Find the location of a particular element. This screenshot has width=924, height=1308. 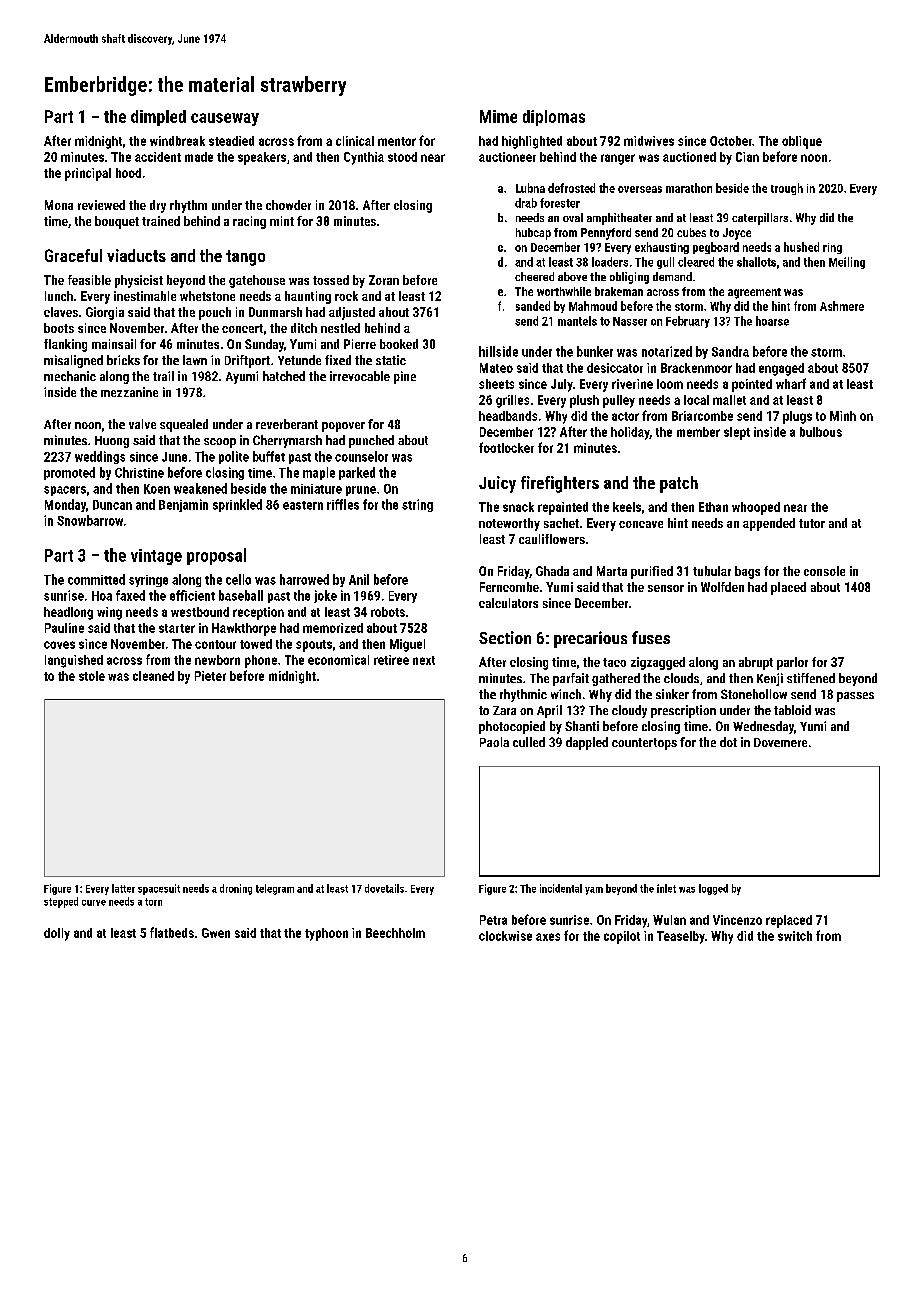

riffles is located at coordinates (343, 504).
